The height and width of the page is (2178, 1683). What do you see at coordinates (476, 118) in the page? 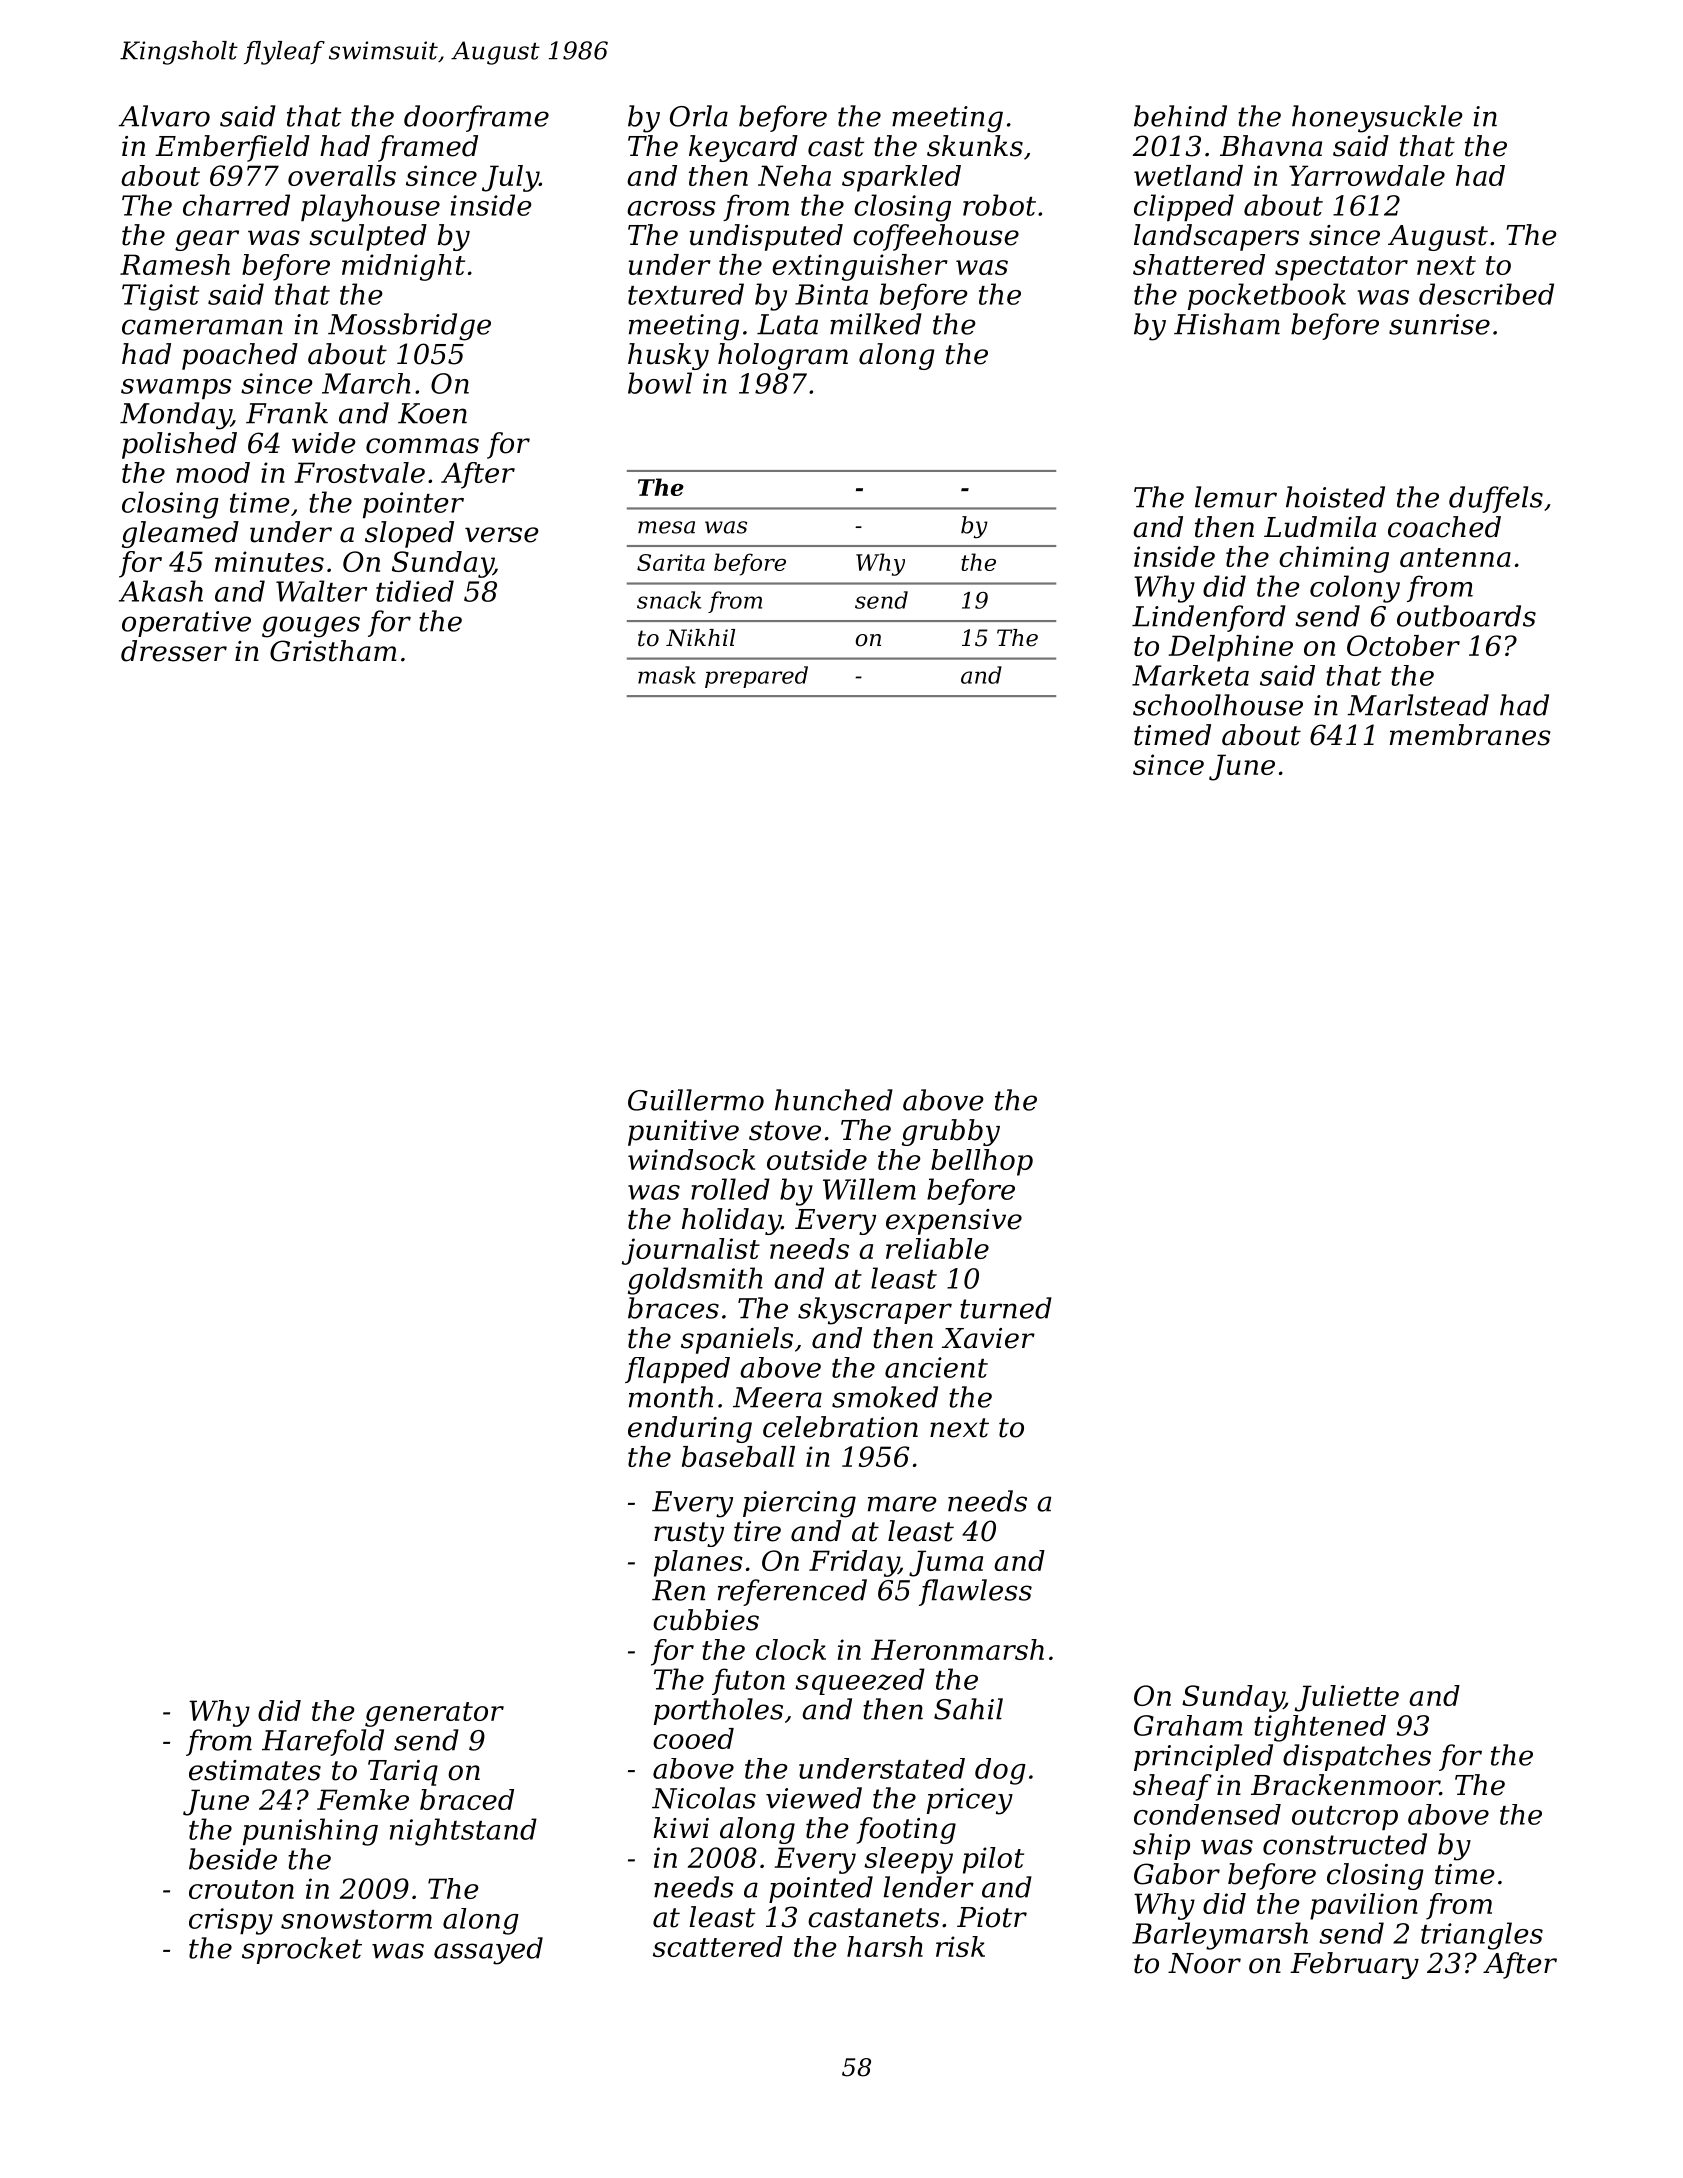
I see `doorframe` at bounding box center [476, 118].
